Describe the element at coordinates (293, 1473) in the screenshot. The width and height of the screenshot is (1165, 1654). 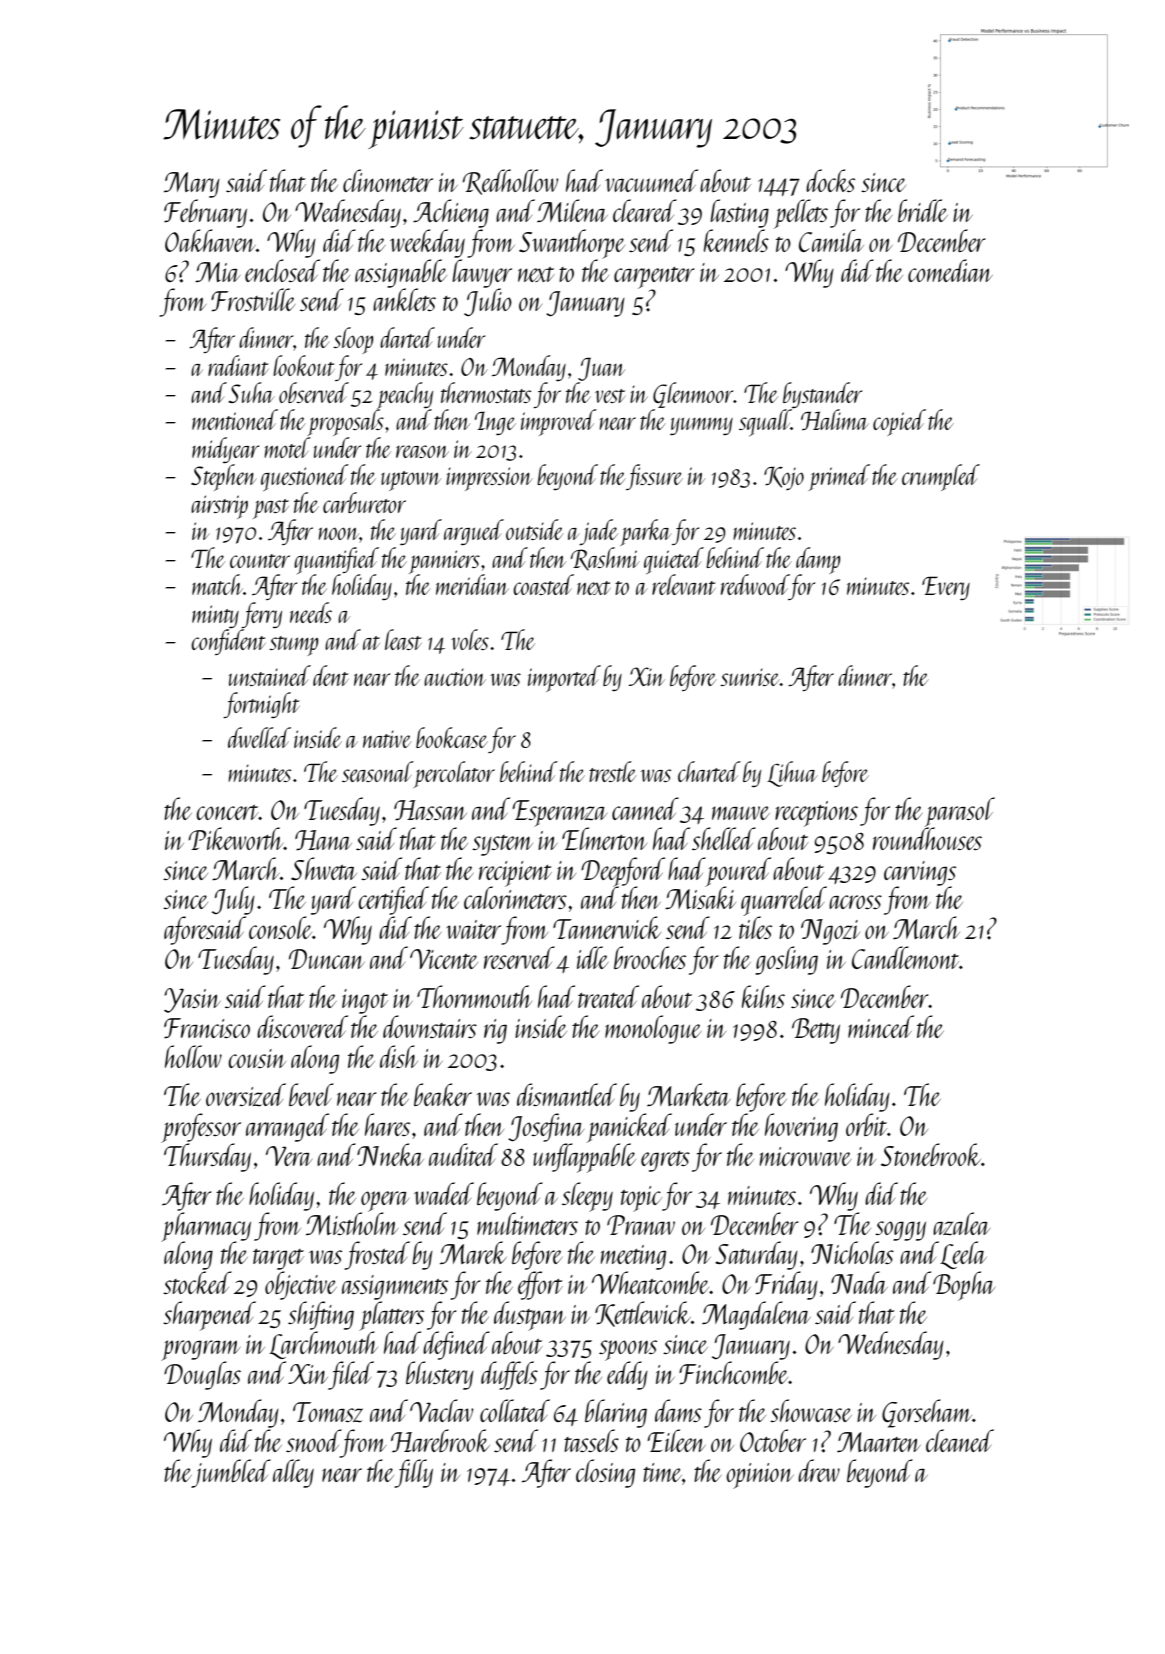
I see `alley` at that location.
